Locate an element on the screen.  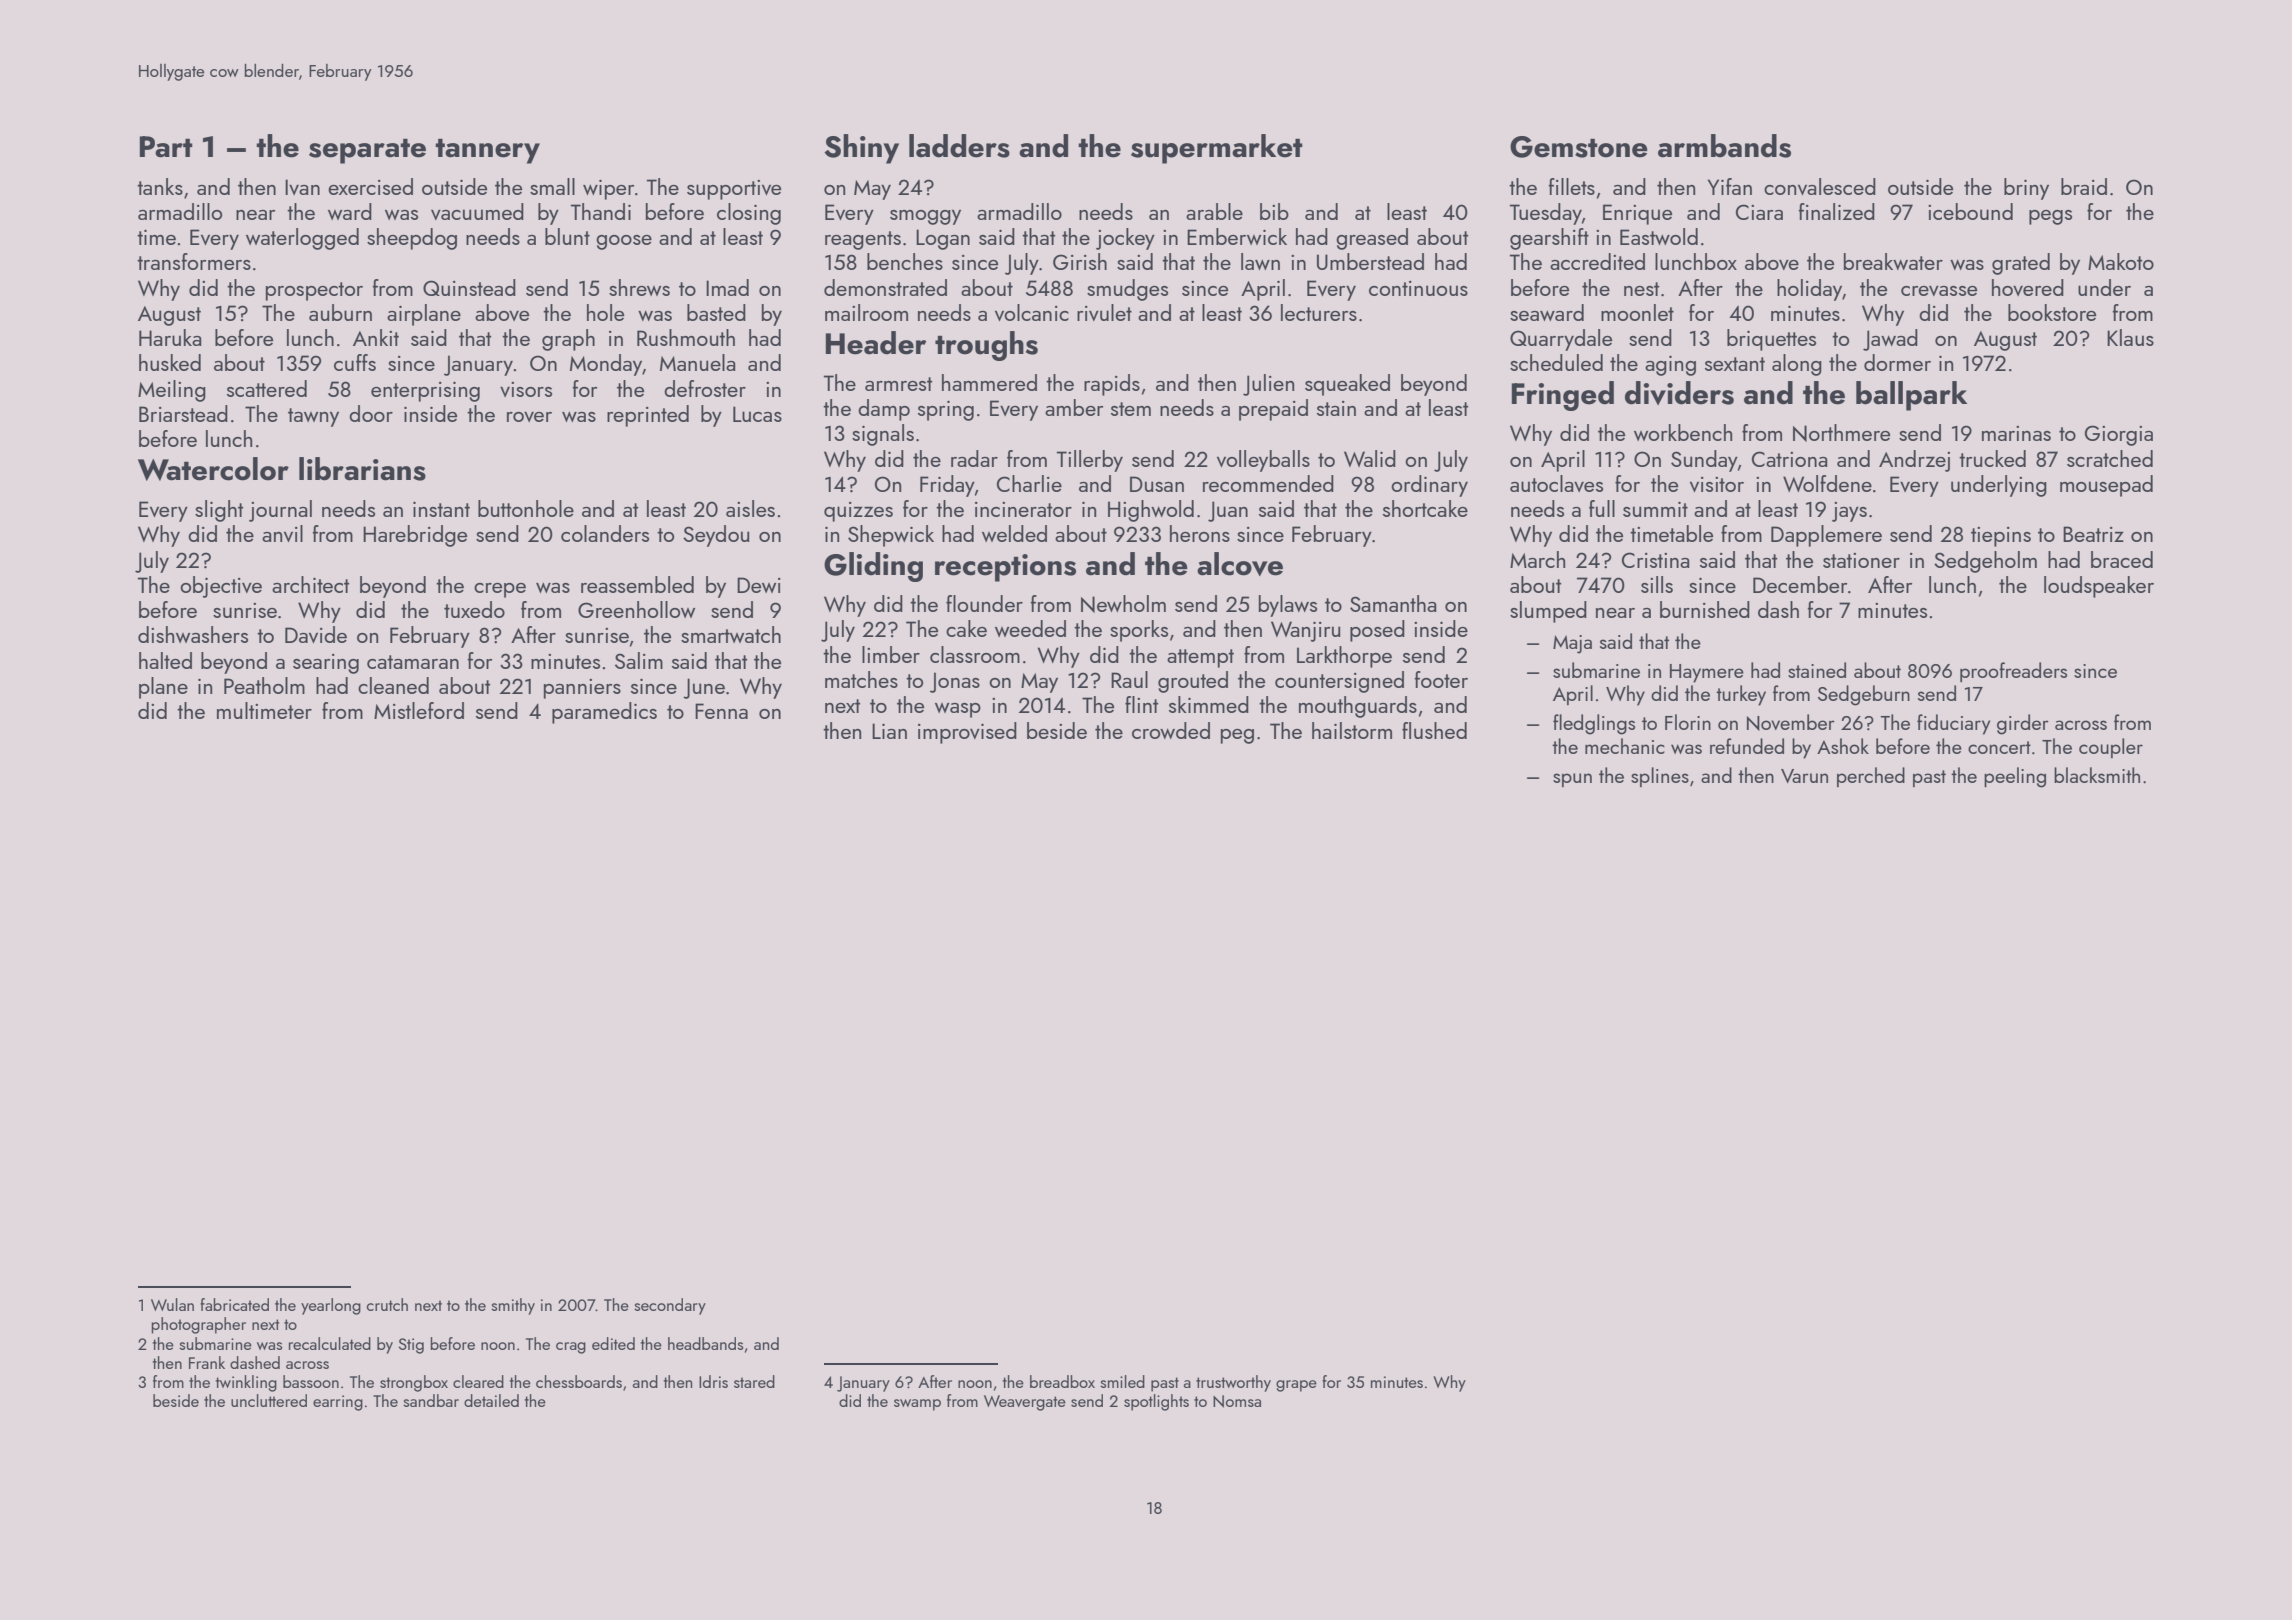
ladders is located at coordinates (959, 146).
